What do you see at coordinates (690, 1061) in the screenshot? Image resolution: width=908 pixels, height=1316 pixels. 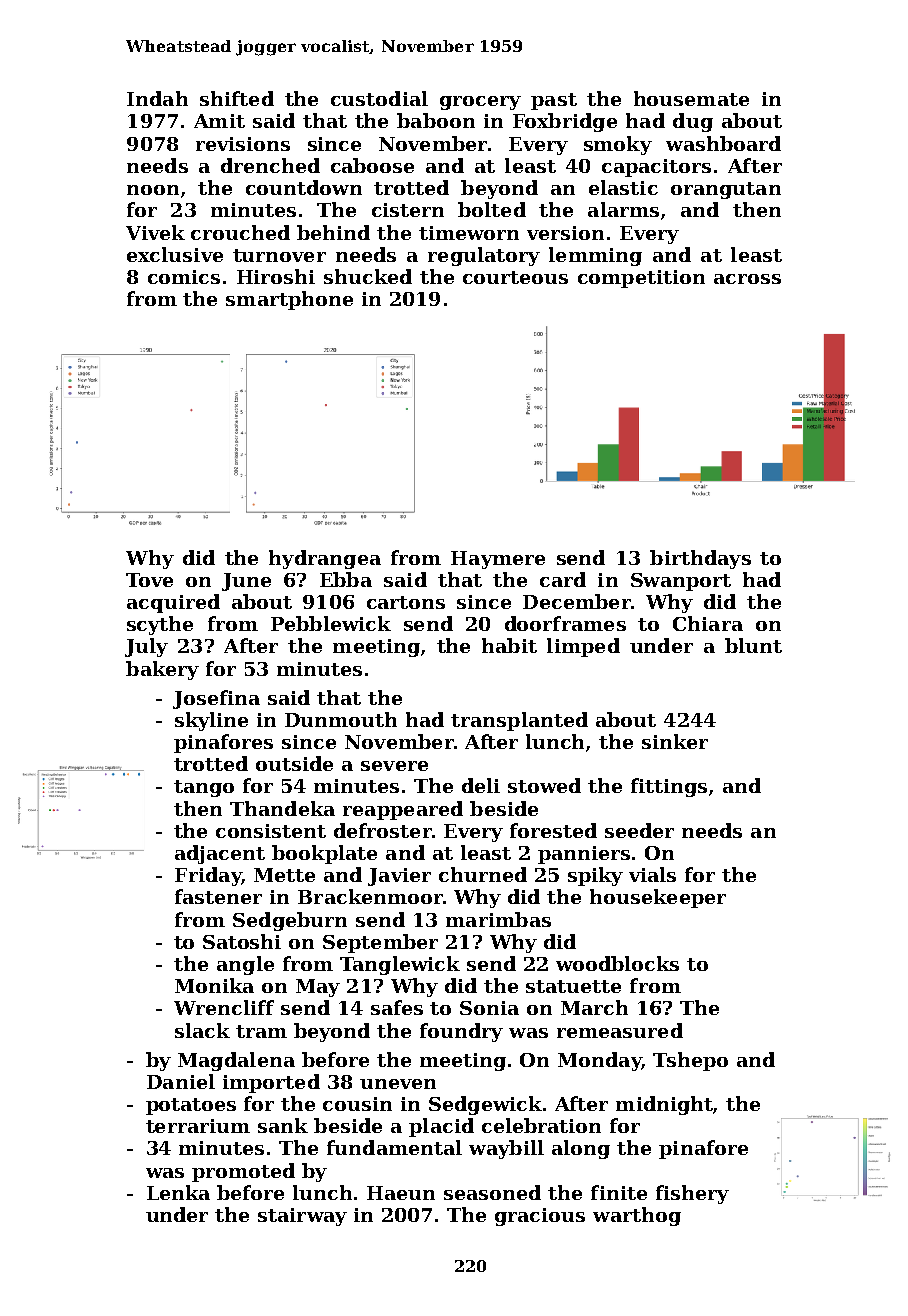 I see `Tshepo` at bounding box center [690, 1061].
